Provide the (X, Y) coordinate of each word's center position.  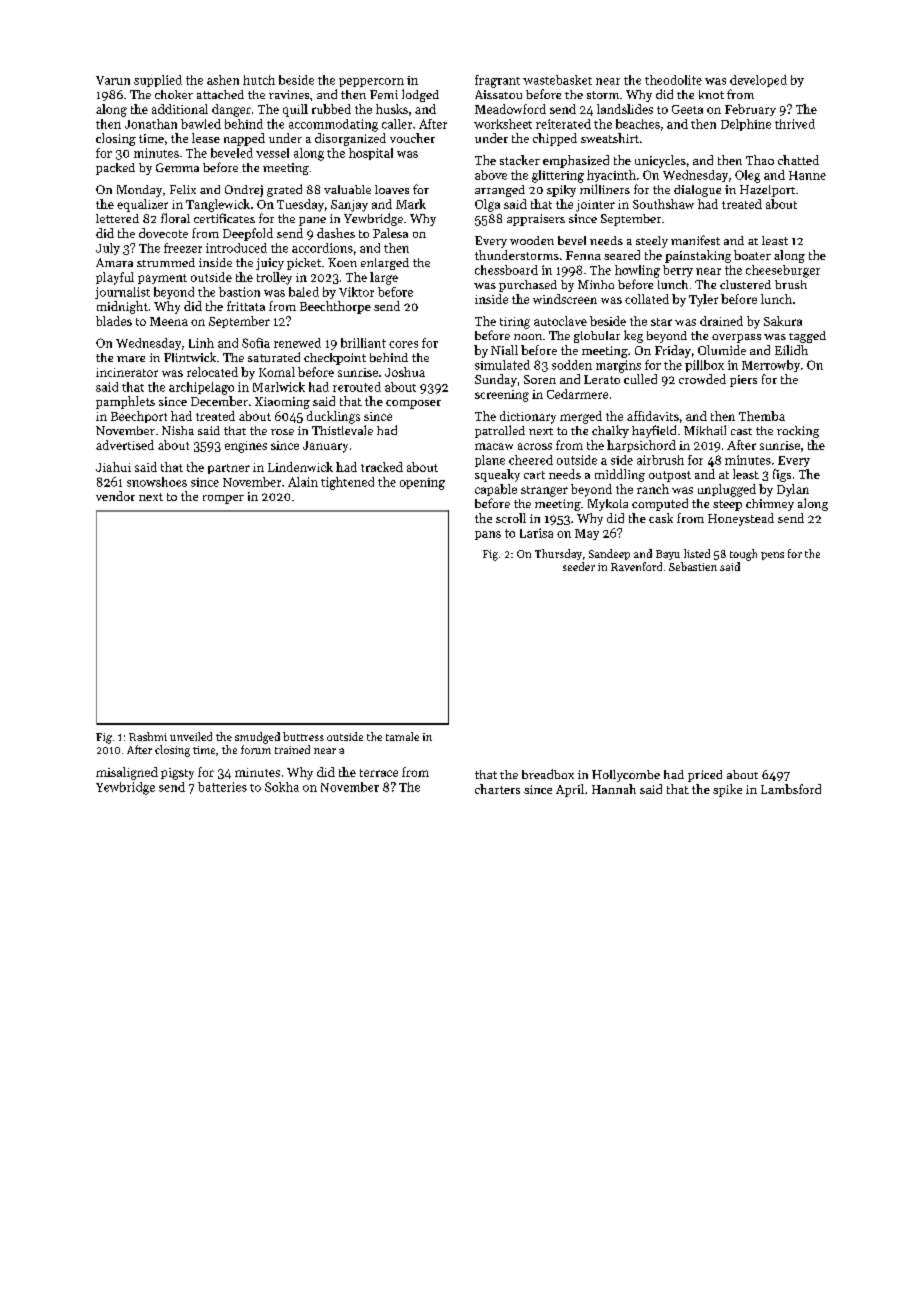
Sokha (282, 787)
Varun (113, 80)
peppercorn (371, 82)
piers (743, 381)
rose (282, 432)
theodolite (673, 80)
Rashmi (148, 736)
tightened (347, 483)
